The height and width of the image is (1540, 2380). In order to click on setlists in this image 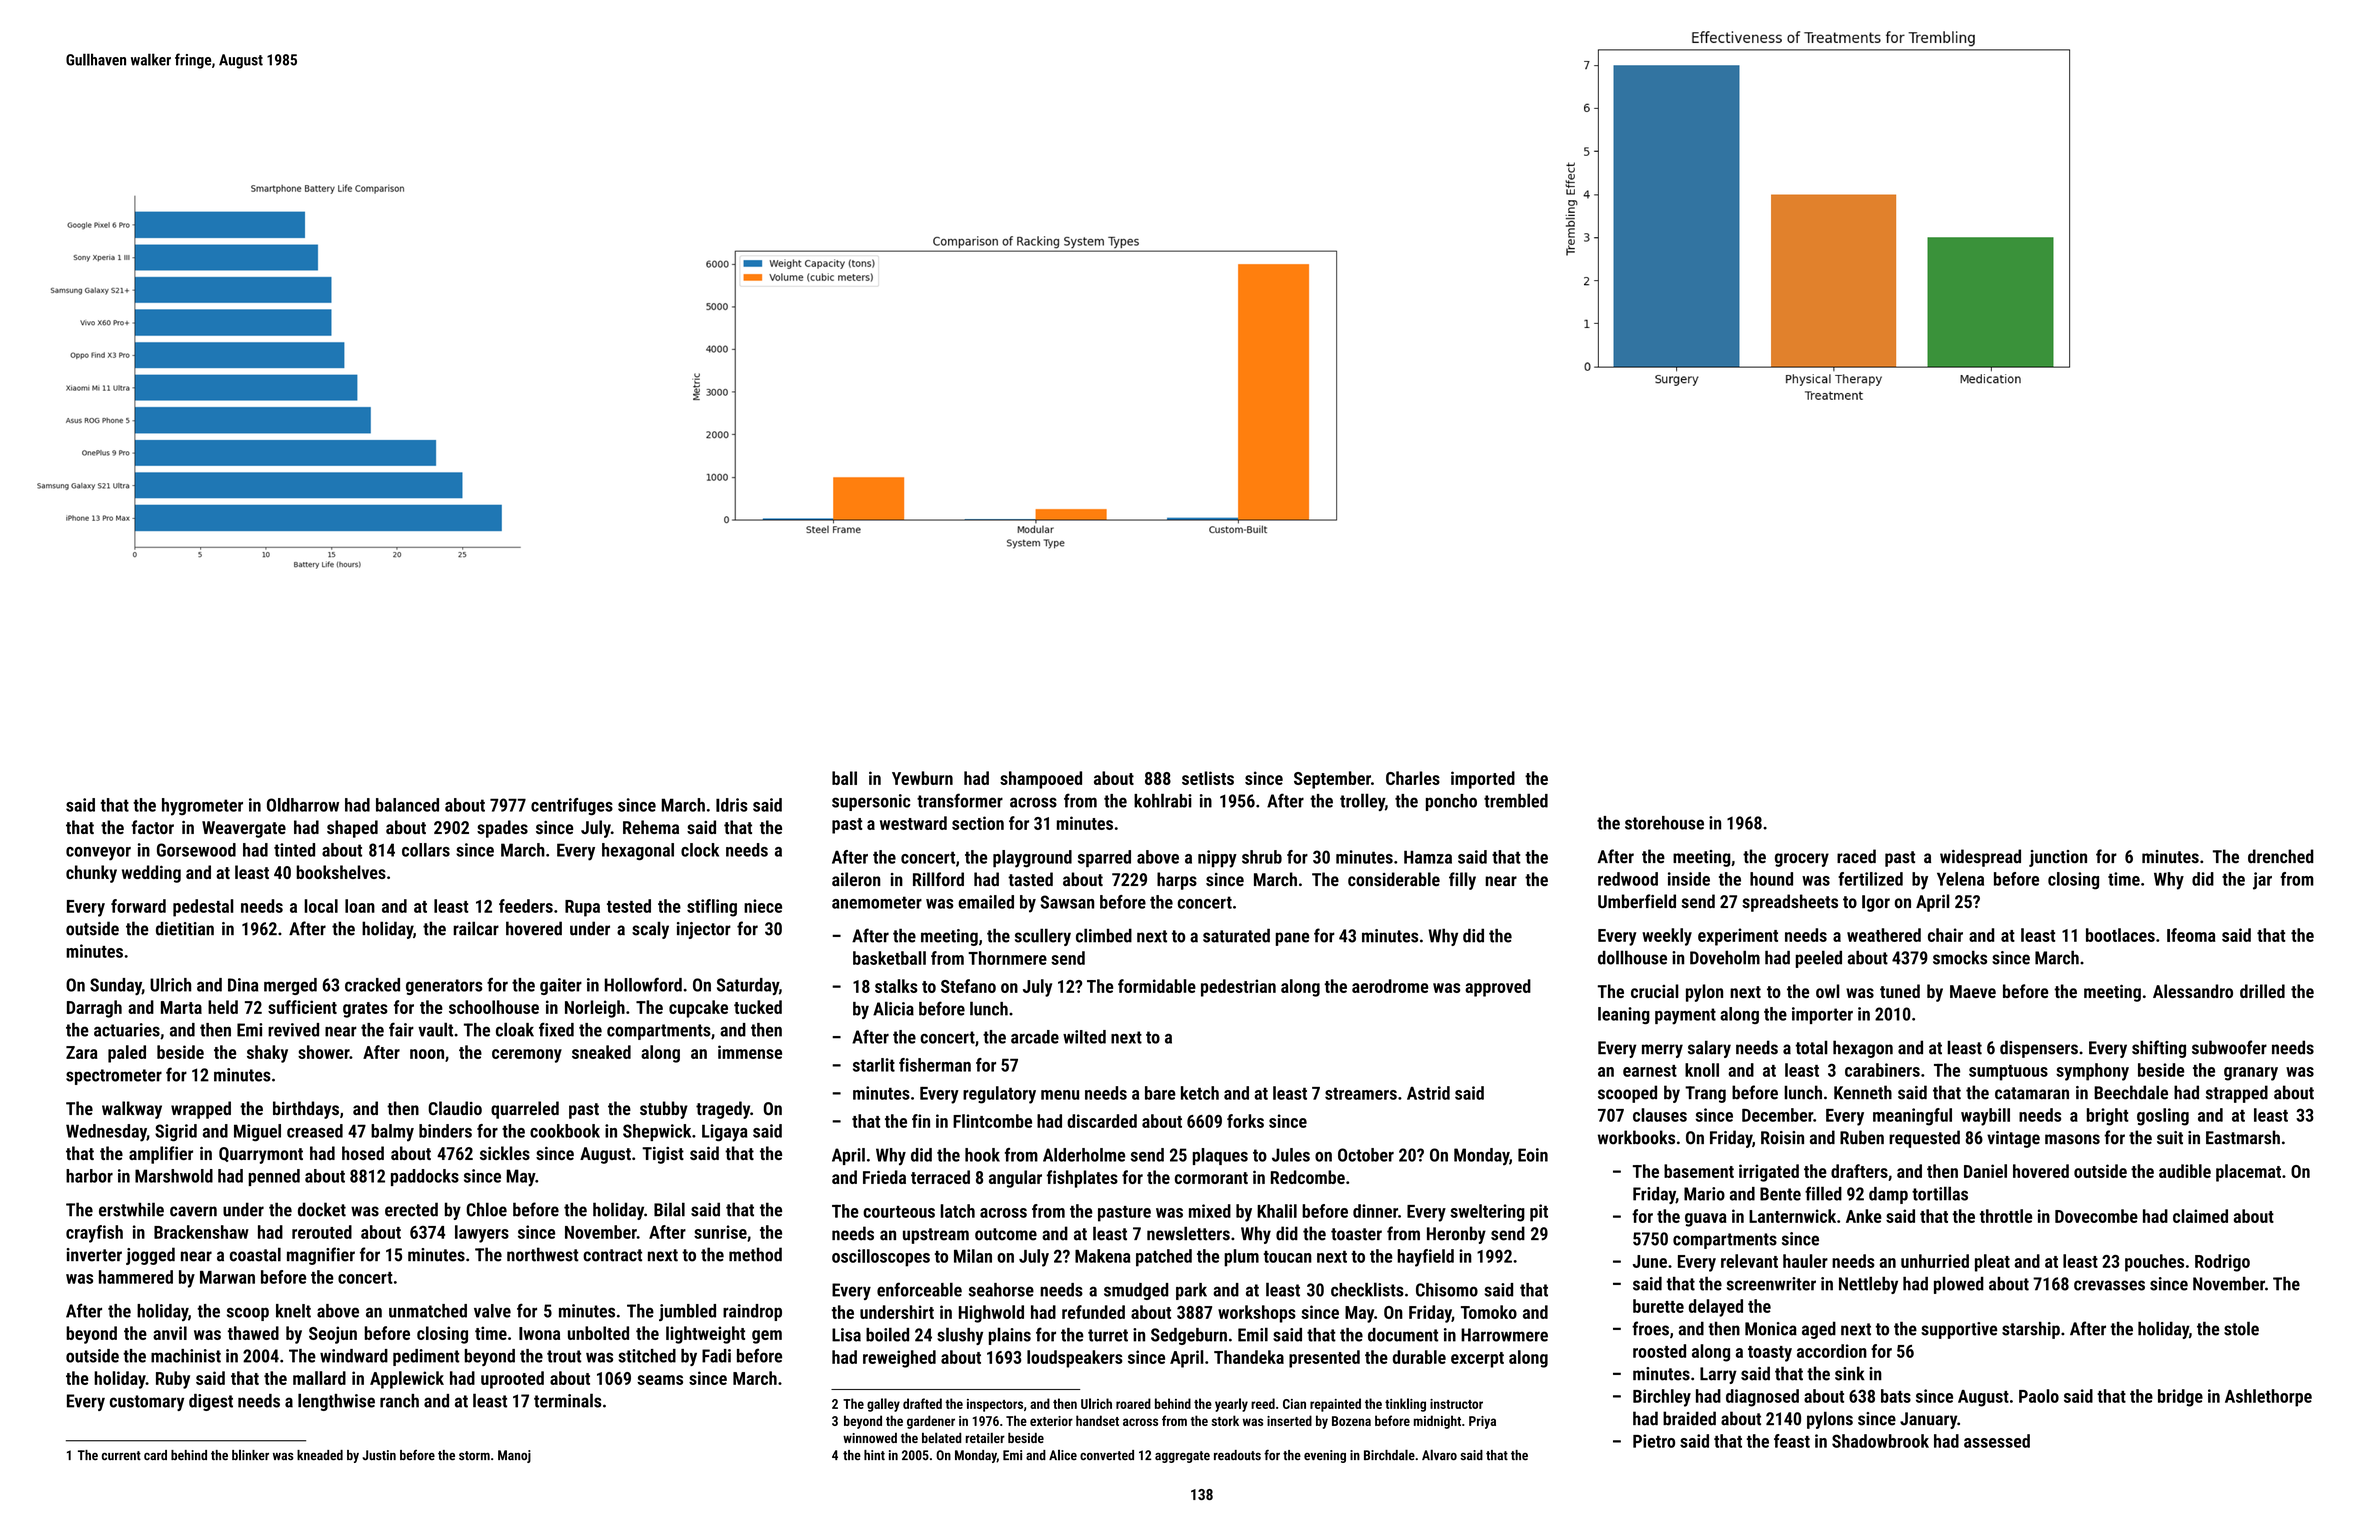, I will do `click(1208, 778)`.
